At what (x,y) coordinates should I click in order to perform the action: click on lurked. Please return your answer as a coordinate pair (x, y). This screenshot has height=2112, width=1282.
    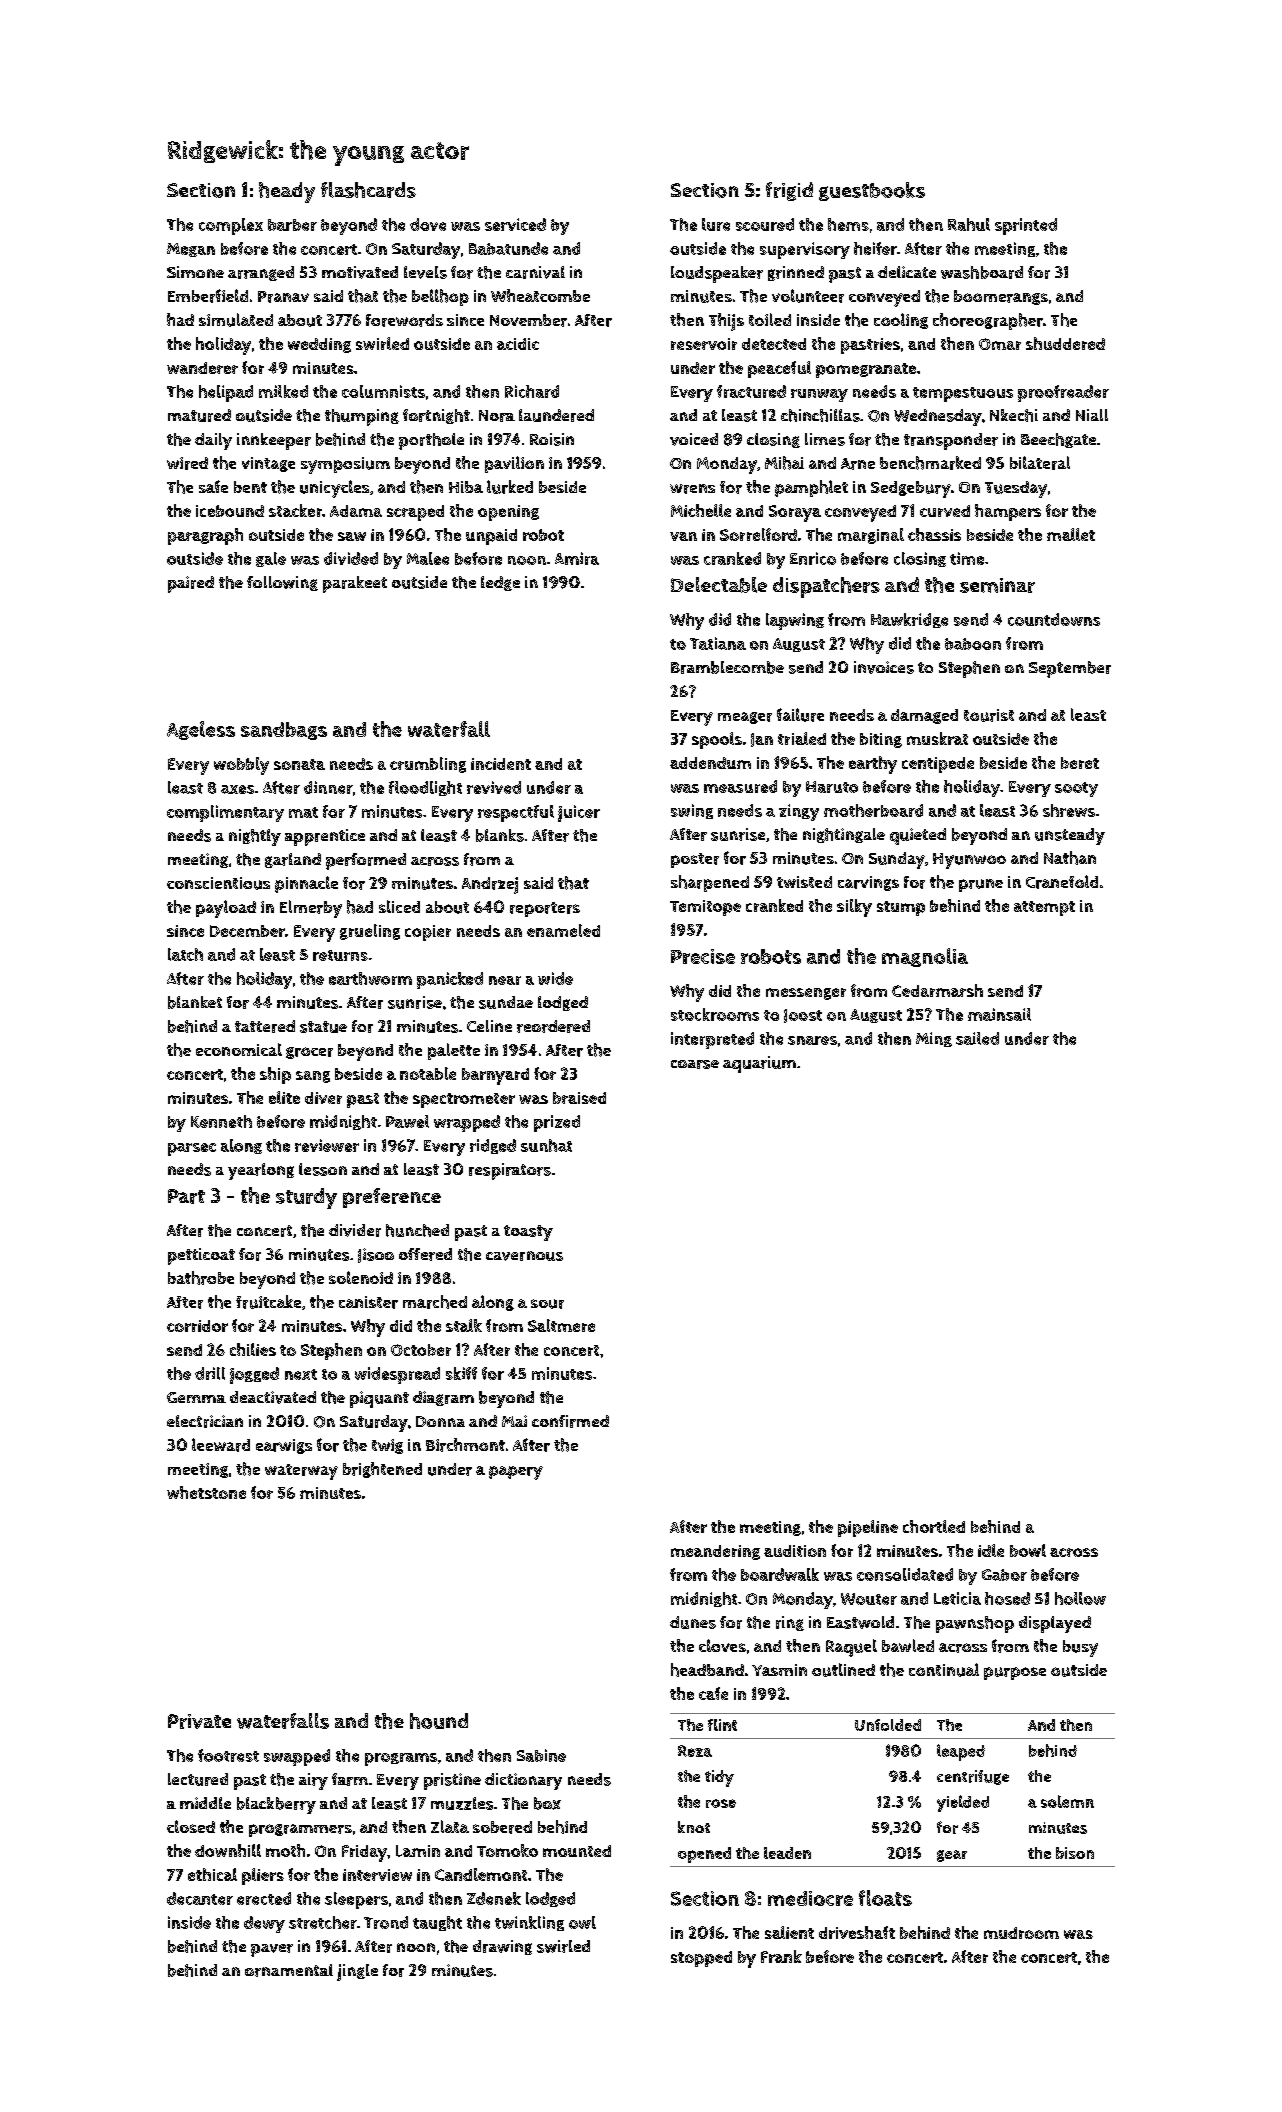
    Looking at the image, I should click on (510, 487).
